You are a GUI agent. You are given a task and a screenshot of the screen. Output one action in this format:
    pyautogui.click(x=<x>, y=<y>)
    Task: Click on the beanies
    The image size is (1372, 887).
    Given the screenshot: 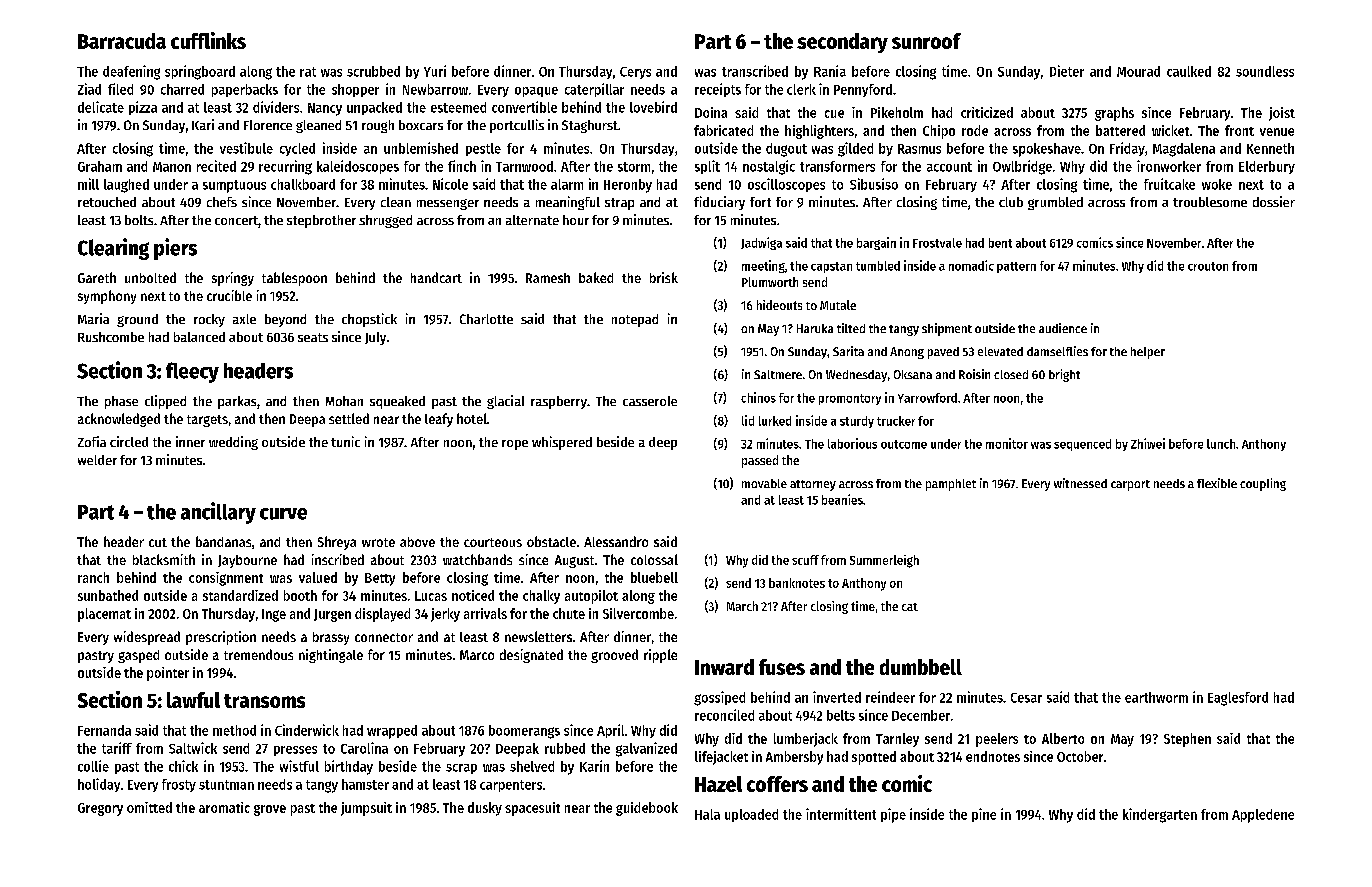 What is the action you would take?
    pyautogui.click(x=842, y=499)
